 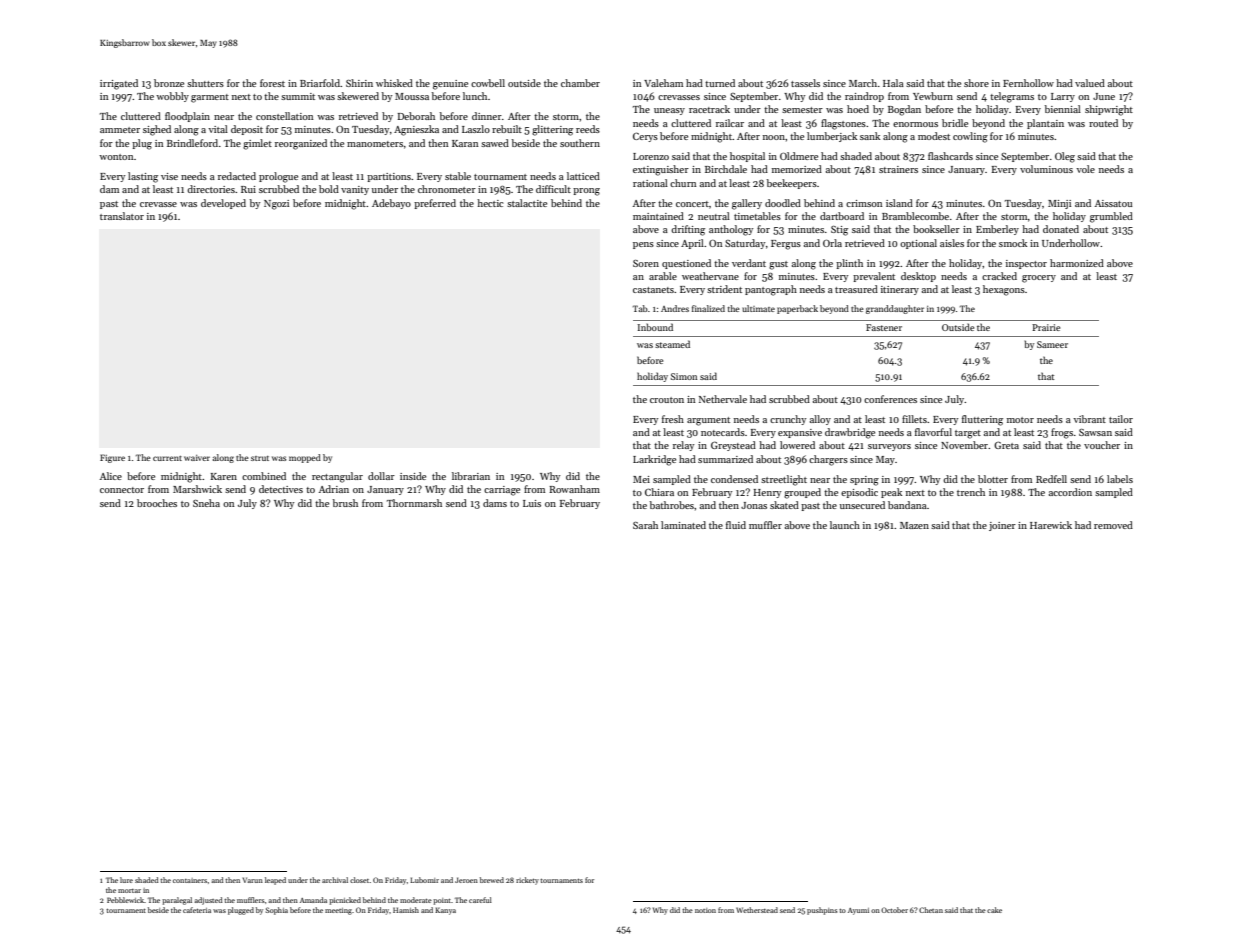 I want to click on Sarah, so click(x=645, y=525).
